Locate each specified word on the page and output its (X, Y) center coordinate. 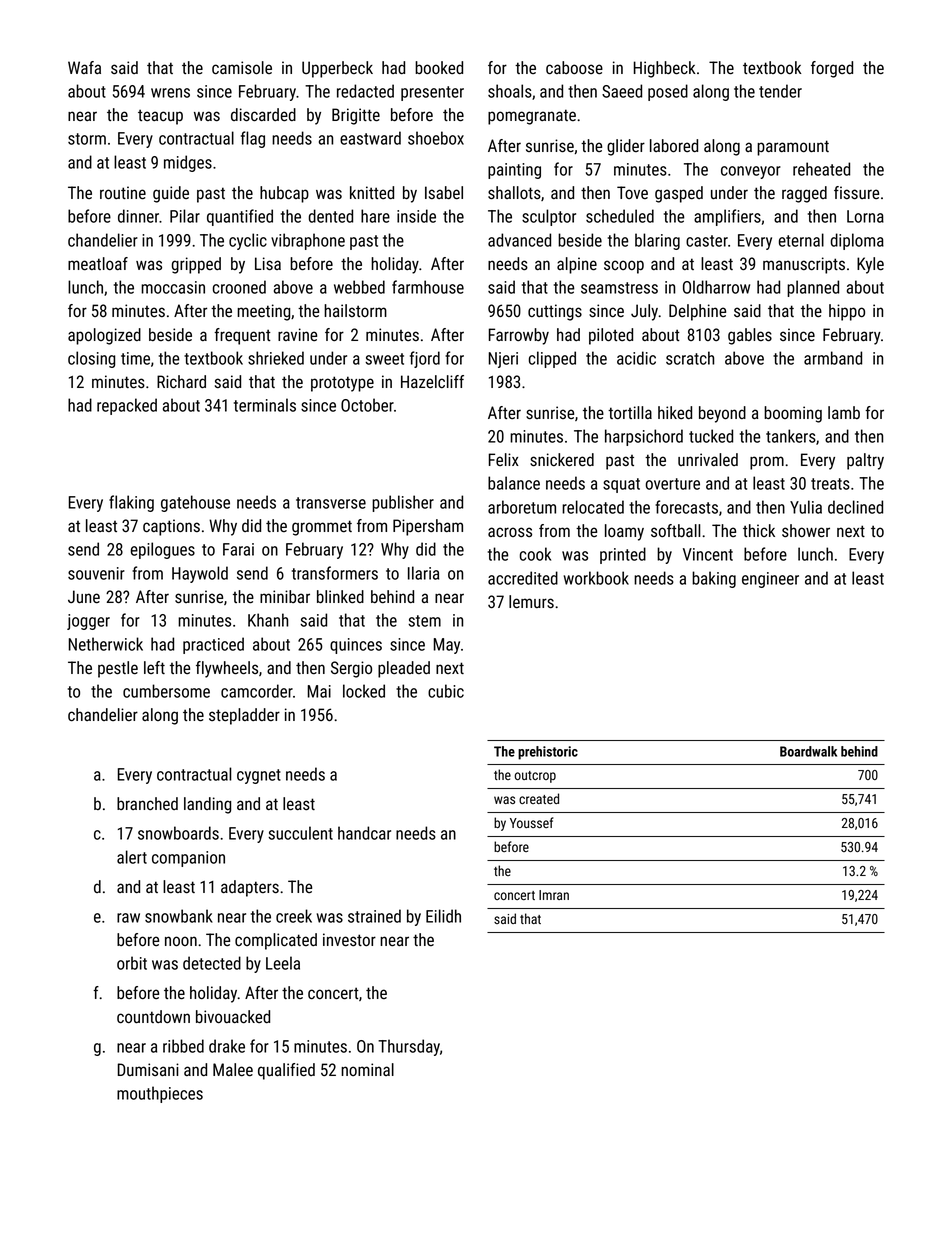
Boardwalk (808, 751)
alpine (577, 265)
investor (349, 940)
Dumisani (148, 1069)
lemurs (531, 602)
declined (855, 507)
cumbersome (166, 691)
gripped (196, 265)
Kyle (870, 265)
